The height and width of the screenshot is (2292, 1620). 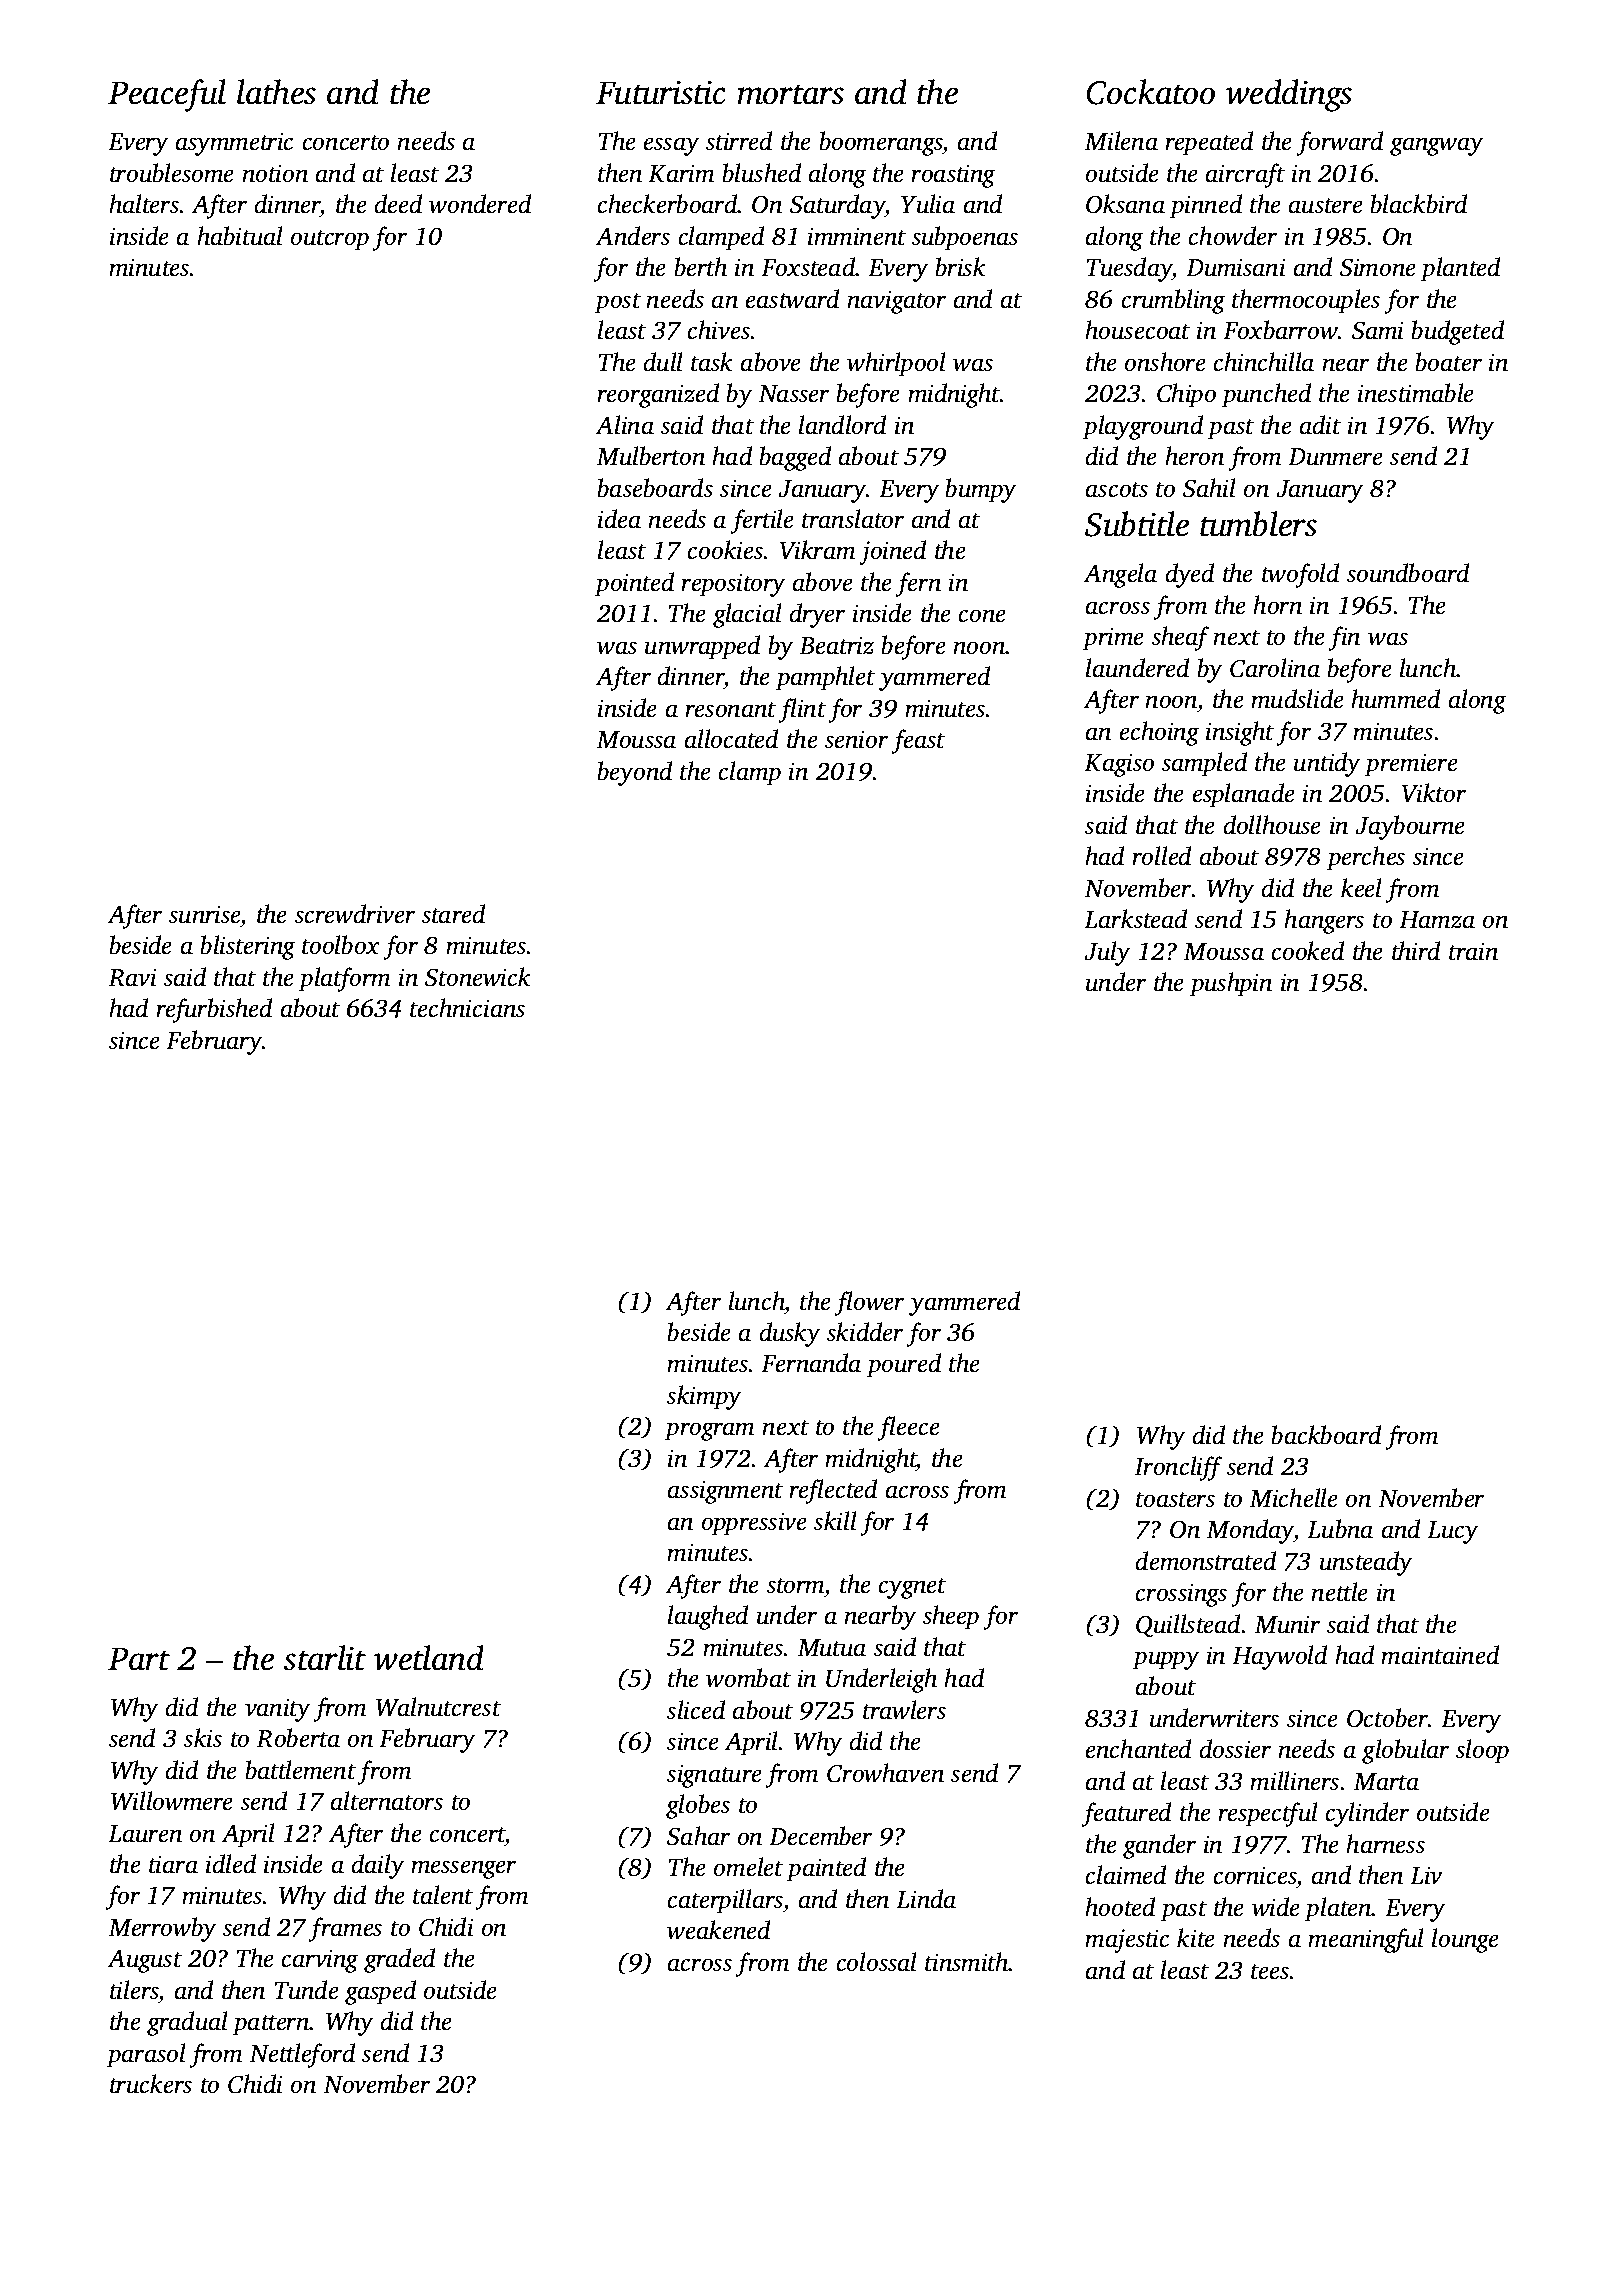 What do you see at coordinates (467, 1008) in the screenshot?
I see `technicians` at bounding box center [467, 1008].
